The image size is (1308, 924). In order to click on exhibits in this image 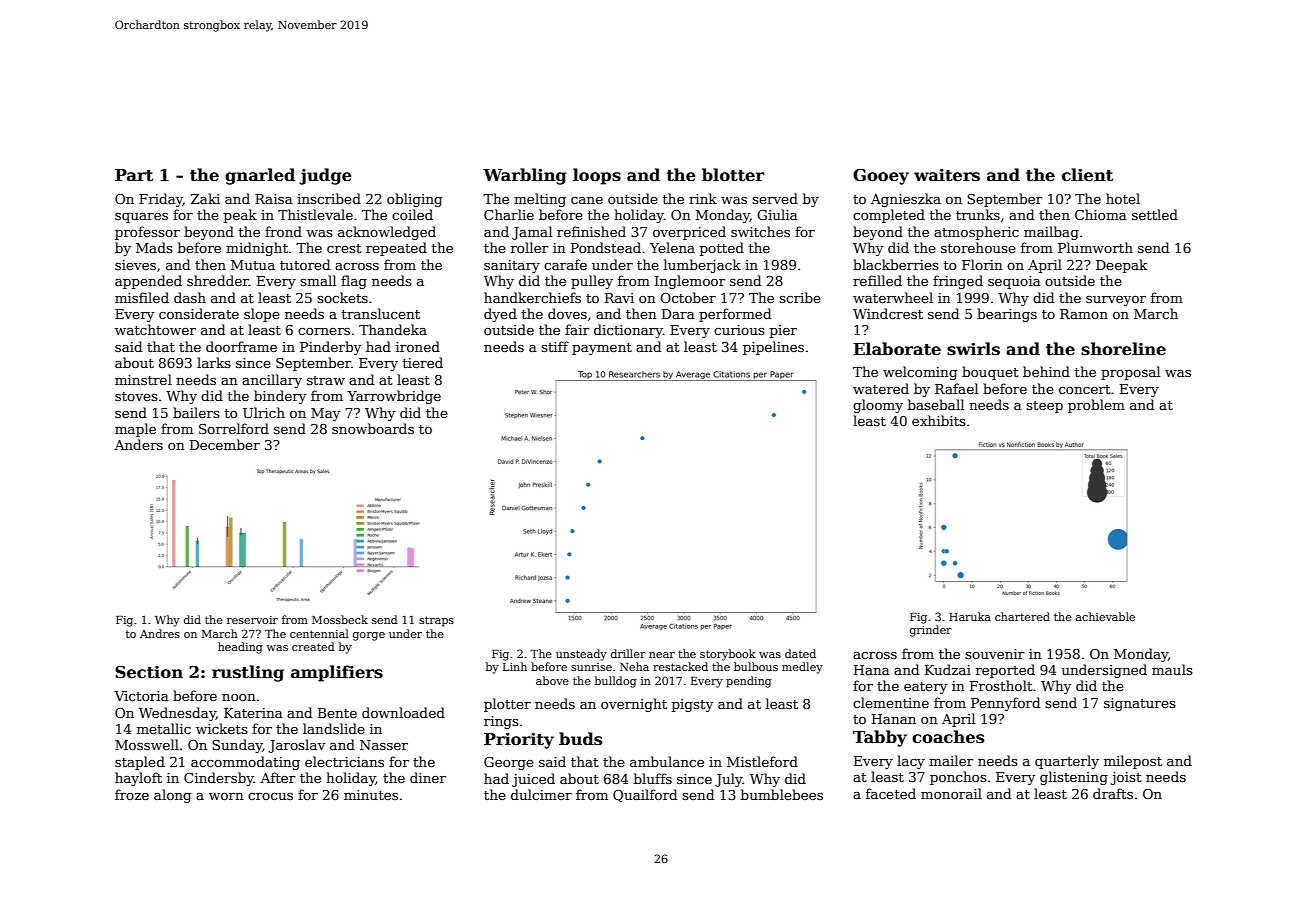, I will do `click(939, 420)`.
